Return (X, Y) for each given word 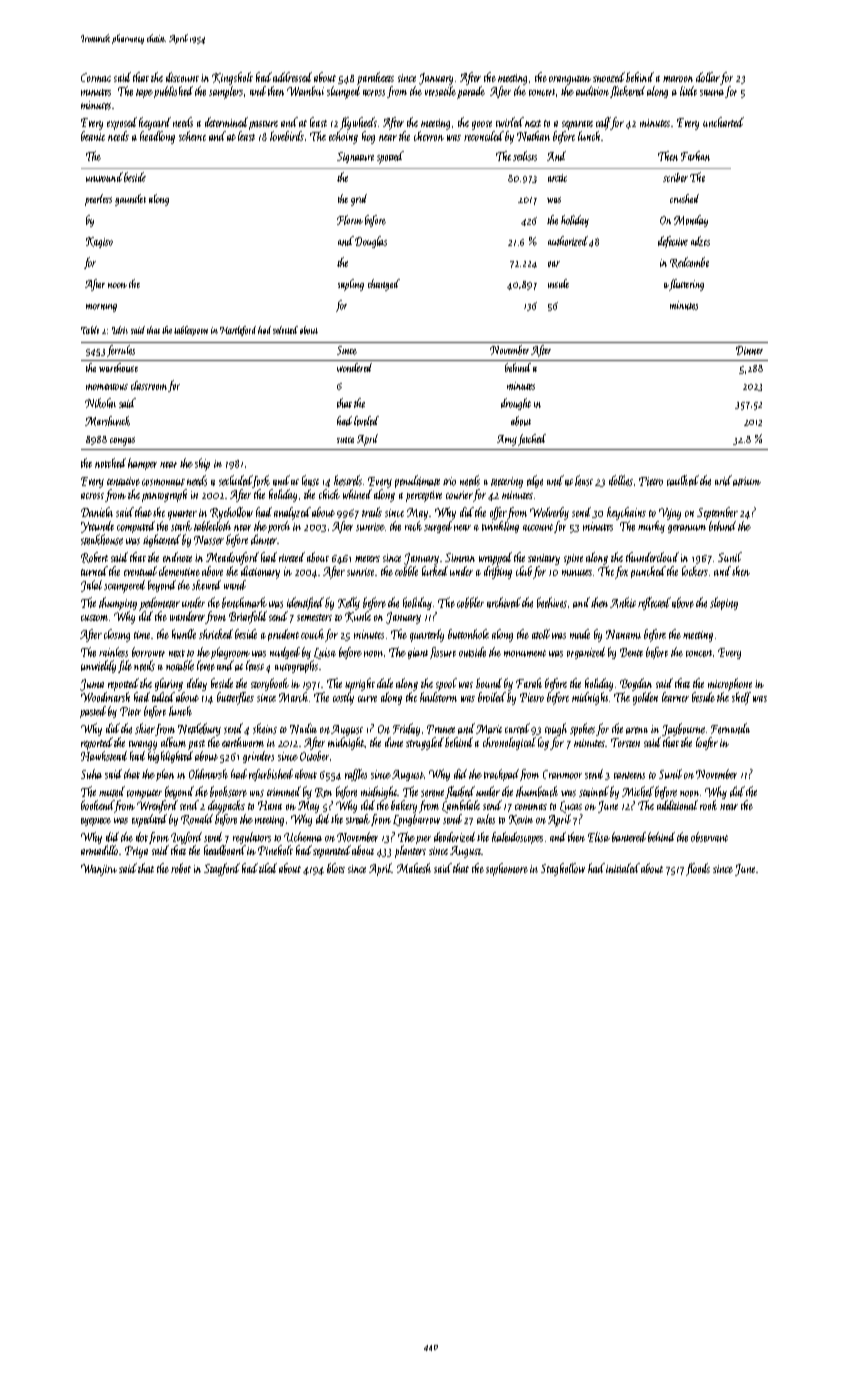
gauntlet (130, 200)
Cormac (96, 77)
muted (112, 791)
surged (438, 527)
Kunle (358, 616)
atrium (747, 481)
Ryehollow (231, 513)
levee (206, 665)
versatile (440, 91)
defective (673, 242)
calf (603, 123)
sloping (724, 603)
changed (384, 285)
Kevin (521, 820)
